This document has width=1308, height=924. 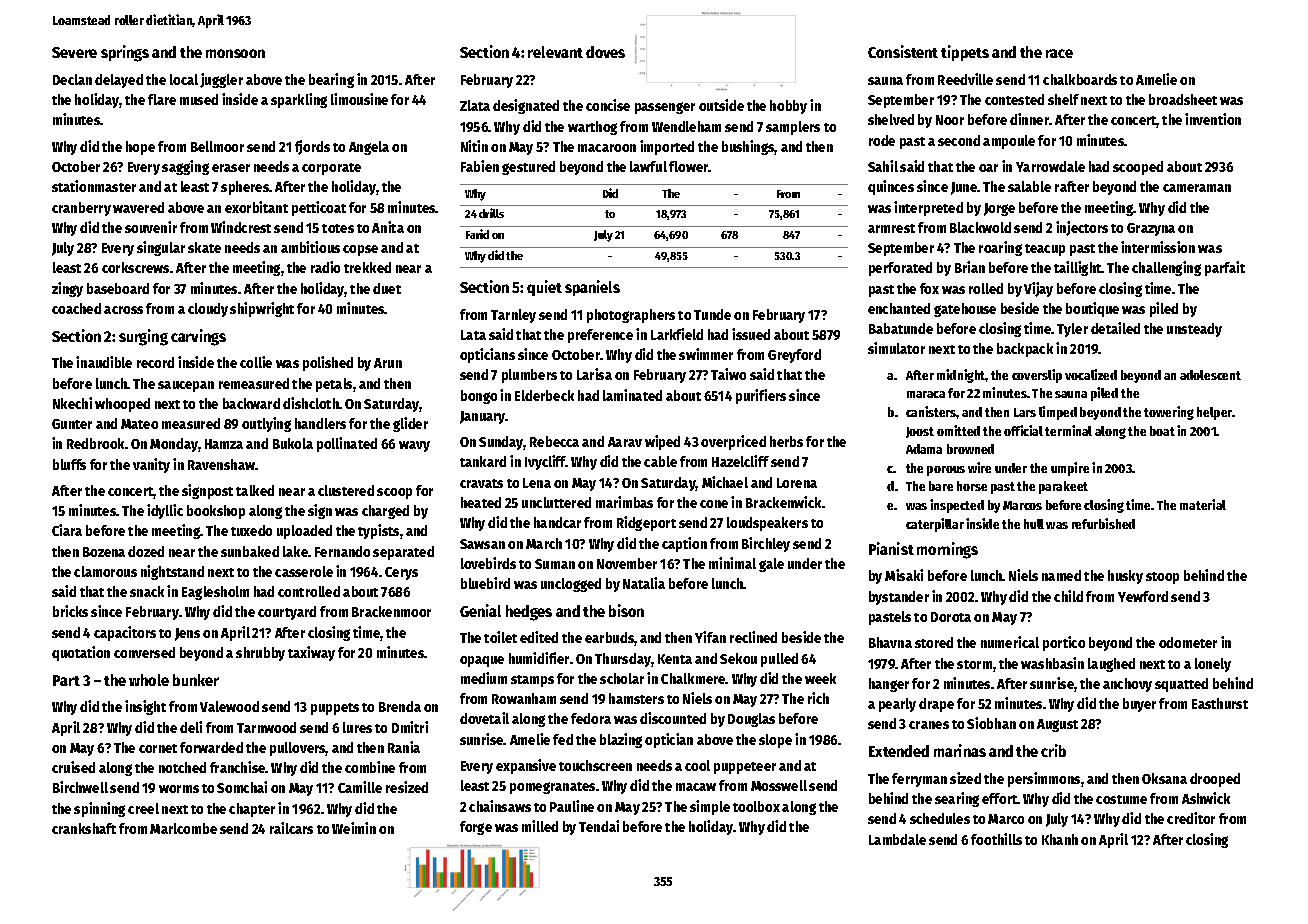 What do you see at coordinates (1181, 685) in the document?
I see `squatted` at bounding box center [1181, 685].
